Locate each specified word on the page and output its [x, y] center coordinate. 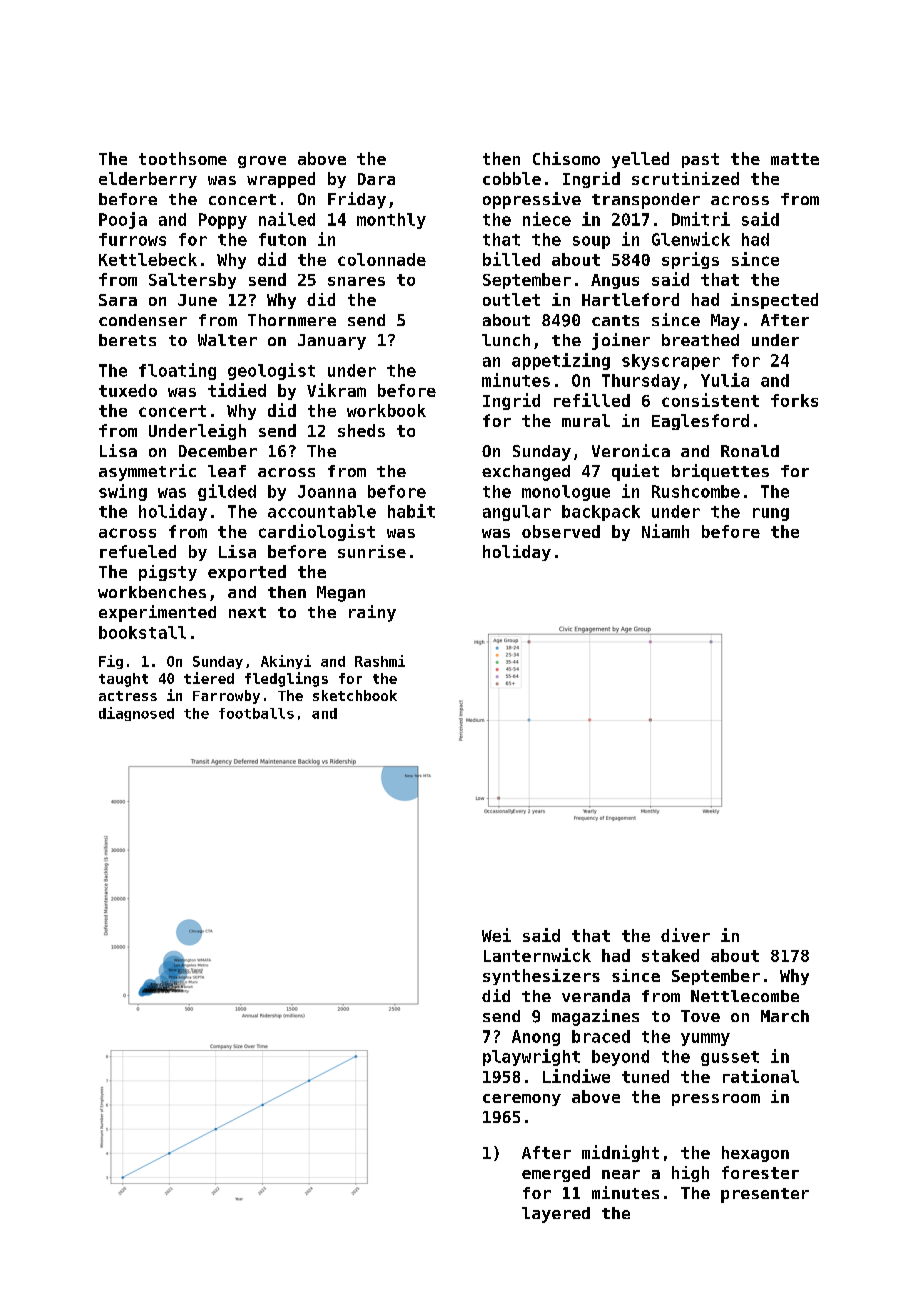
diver [685, 935]
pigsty [168, 573]
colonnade [382, 259]
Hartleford [630, 299]
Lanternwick [537, 955]
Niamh [665, 531]
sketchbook [355, 695]
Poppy [223, 221]
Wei [496, 935]
